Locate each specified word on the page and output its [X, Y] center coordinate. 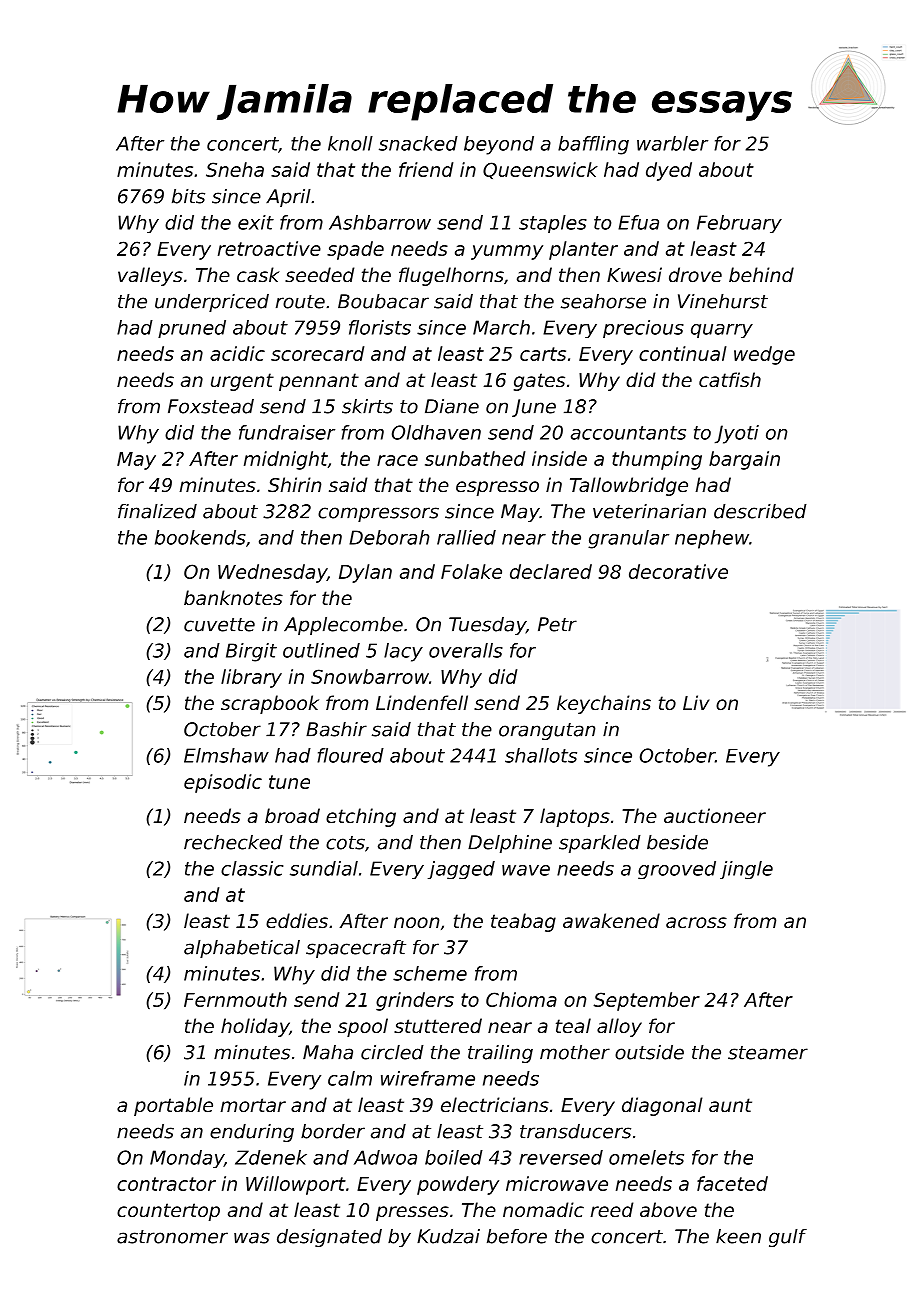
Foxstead [211, 406]
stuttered [438, 1025]
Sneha [235, 169]
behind [761, 274]
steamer [768, 1053]
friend [426, 169]
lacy [403, 652]
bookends [200, 537]
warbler [672, 143]
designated [329, 1238]
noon [416, 922]
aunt [730, 1105]
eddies [297, 920]
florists [380, 327]
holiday [255, 1027]
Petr [557, 624]
